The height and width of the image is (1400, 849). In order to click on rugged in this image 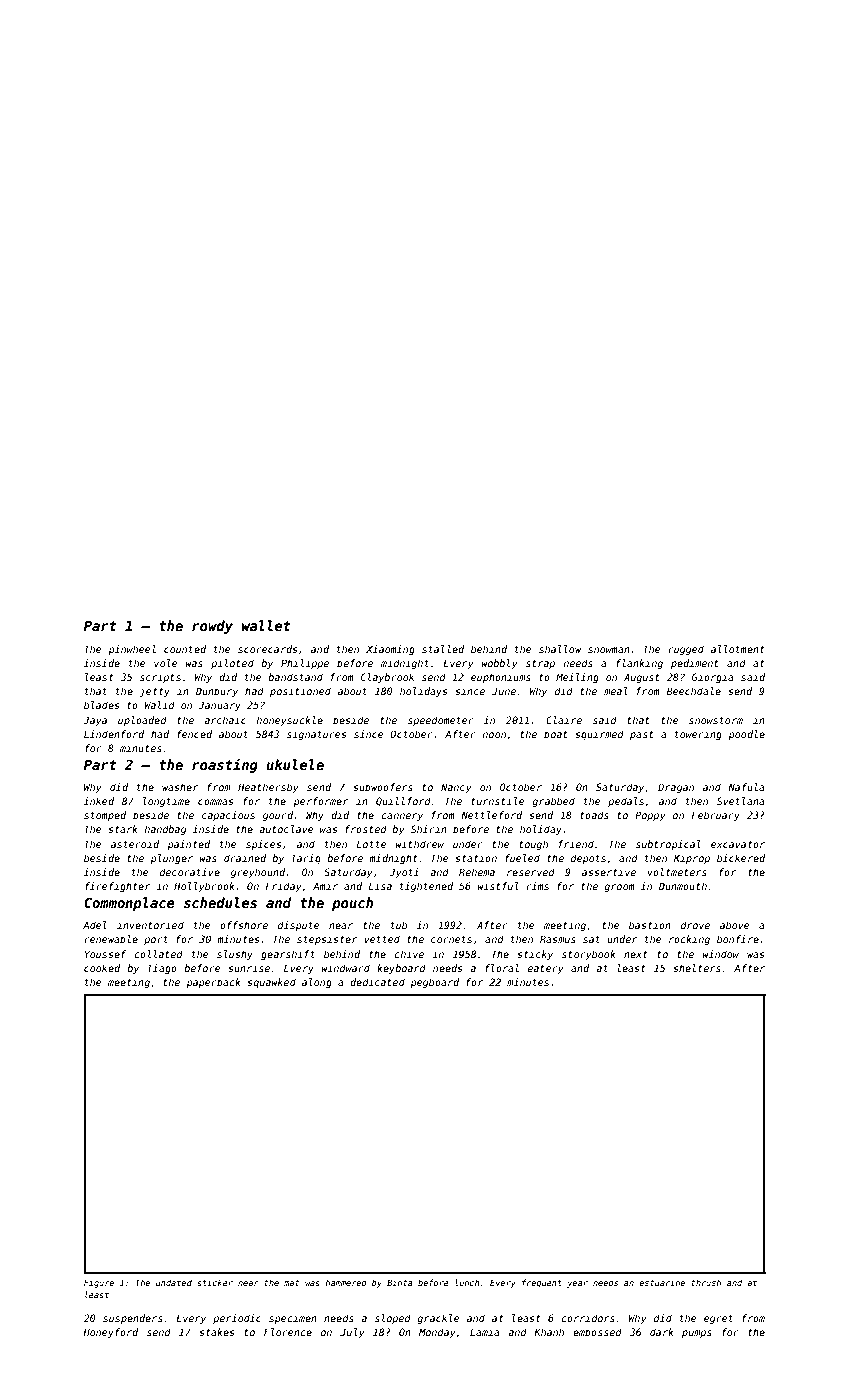, I will do `click(686, 650)`.
